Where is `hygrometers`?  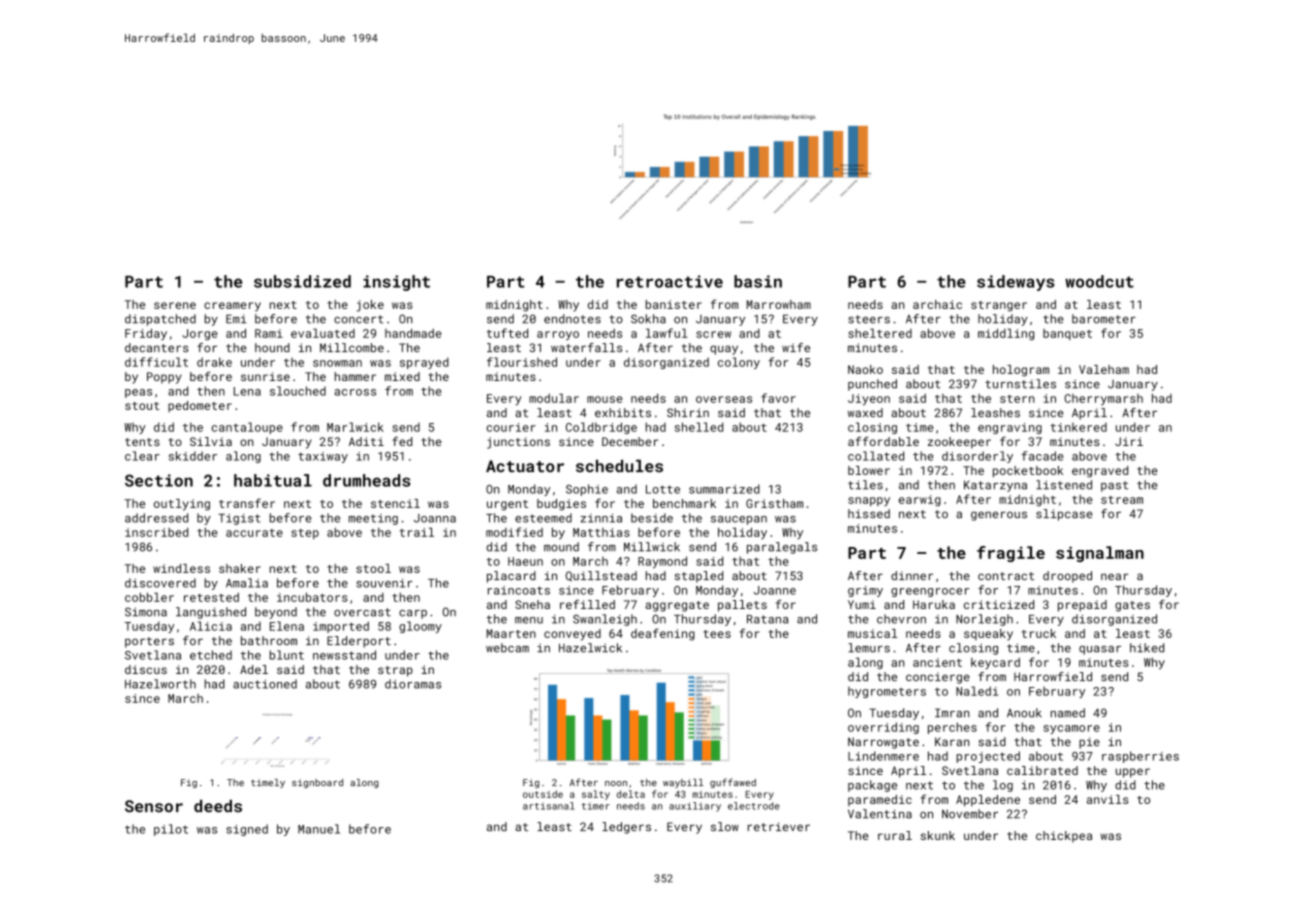
hygrometers is located at coordinates (887, 692).
